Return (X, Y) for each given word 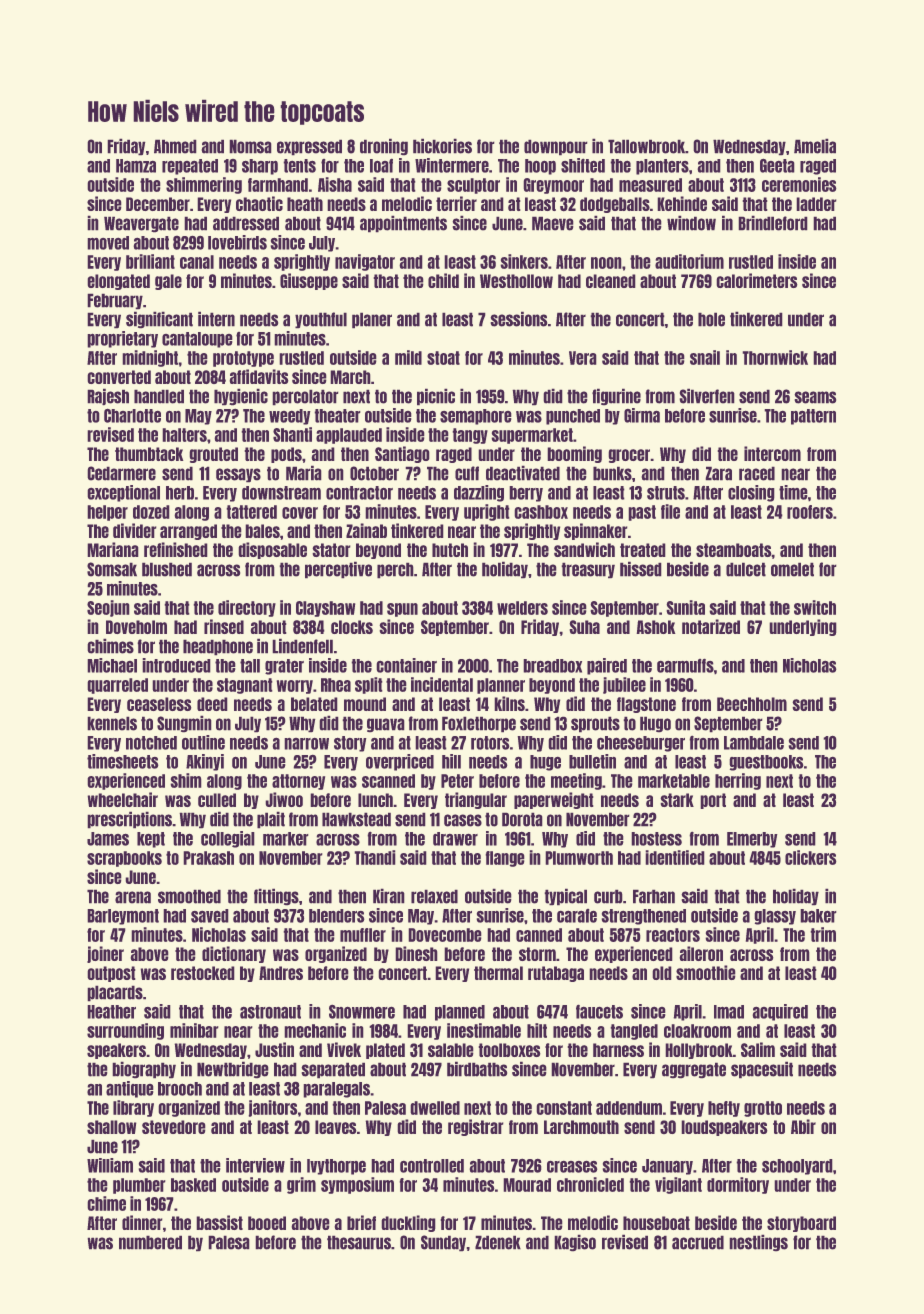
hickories (442, 146)
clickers (811, 857)
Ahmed (175, 146)
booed (267, 1223)
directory (247, 608)
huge (545, 763)
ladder (816, 204)
